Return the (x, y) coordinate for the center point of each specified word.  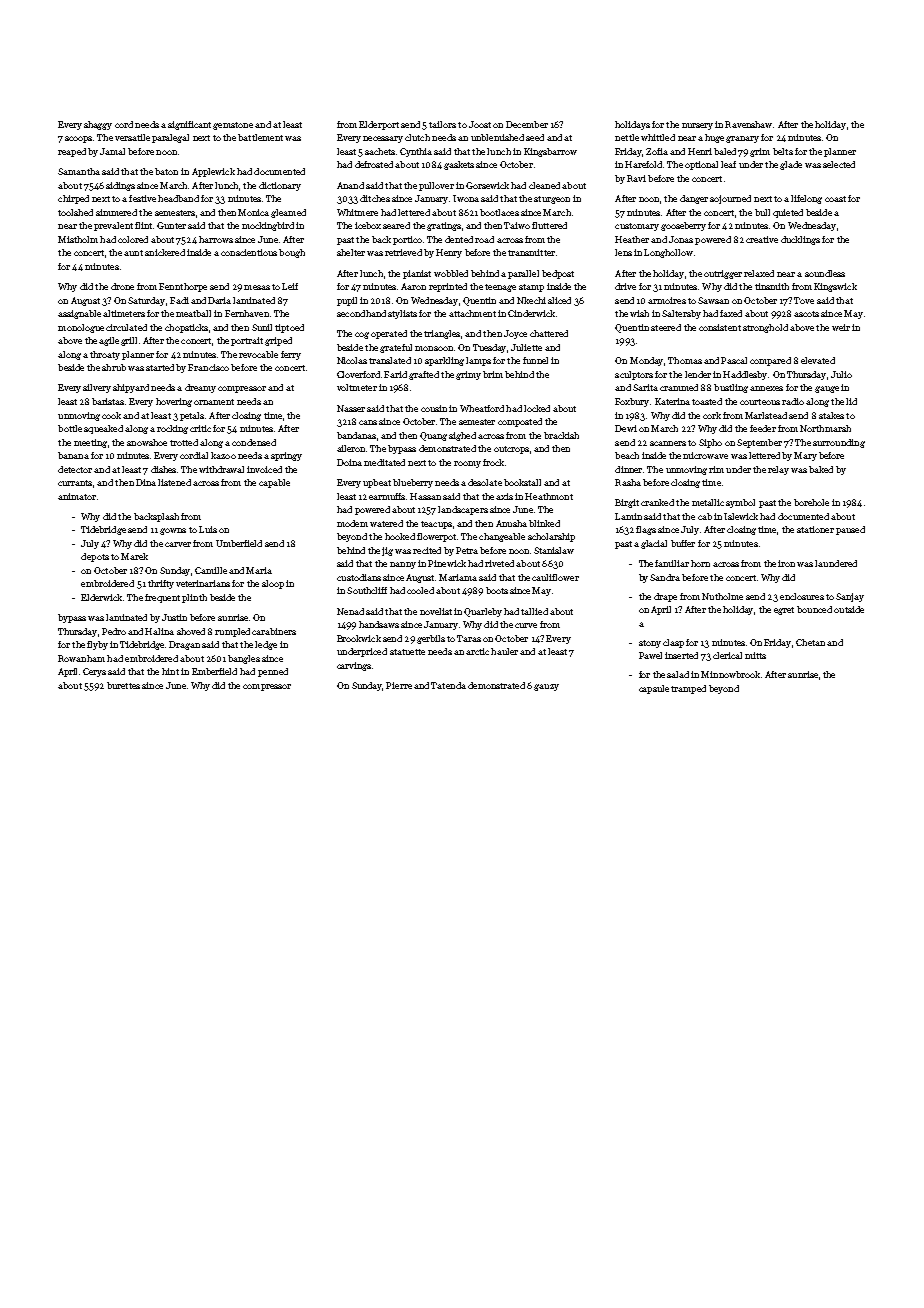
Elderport (379, 125)
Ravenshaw (748, 124)
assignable (79, 314)
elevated (818, 360)
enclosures (802, 596)
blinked (544, 523)
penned (273, 672)
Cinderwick (531, 313)
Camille (211, 570)
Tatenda (448, 685)
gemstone (233, 126)
